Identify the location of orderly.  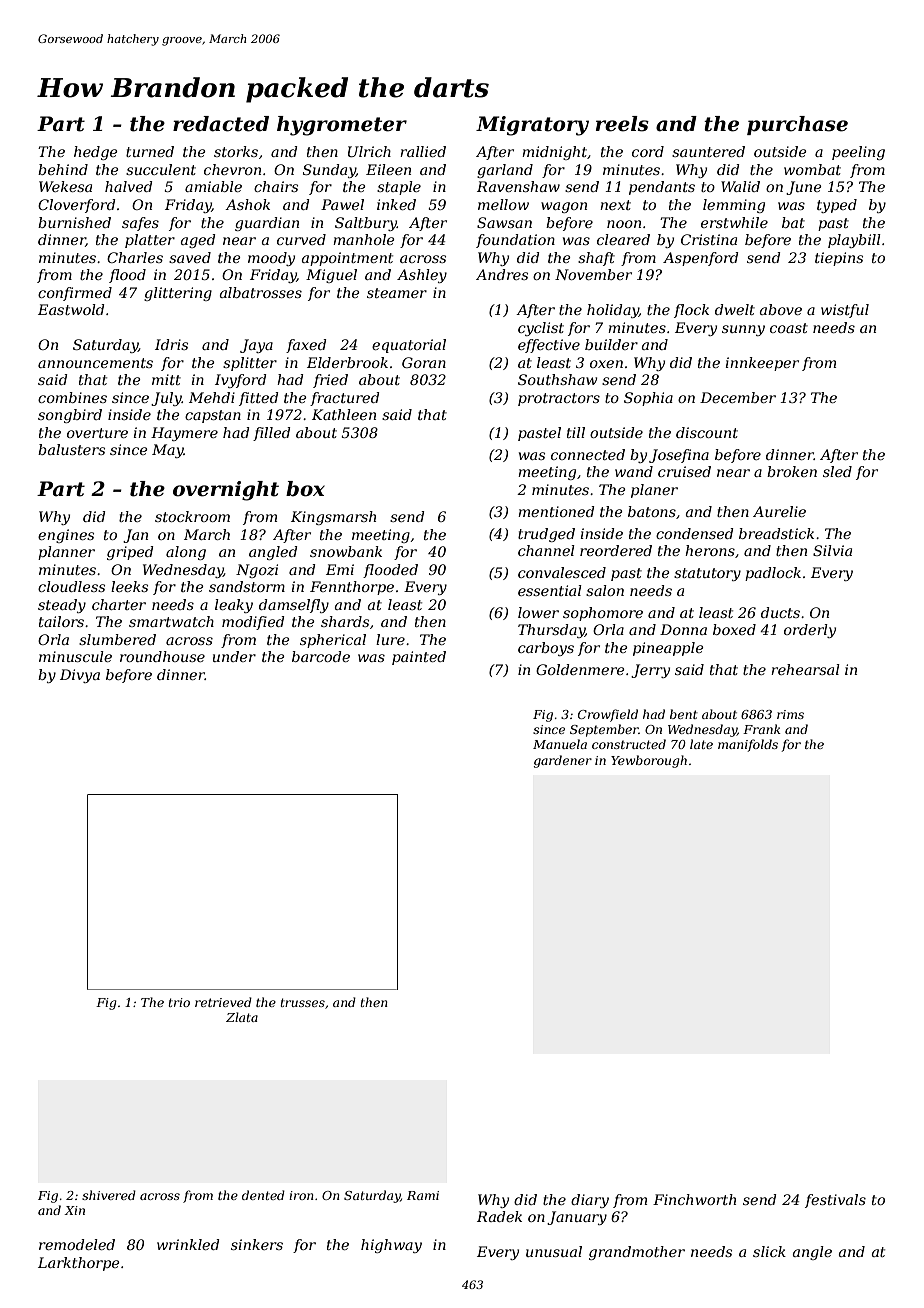
(810, 631).
